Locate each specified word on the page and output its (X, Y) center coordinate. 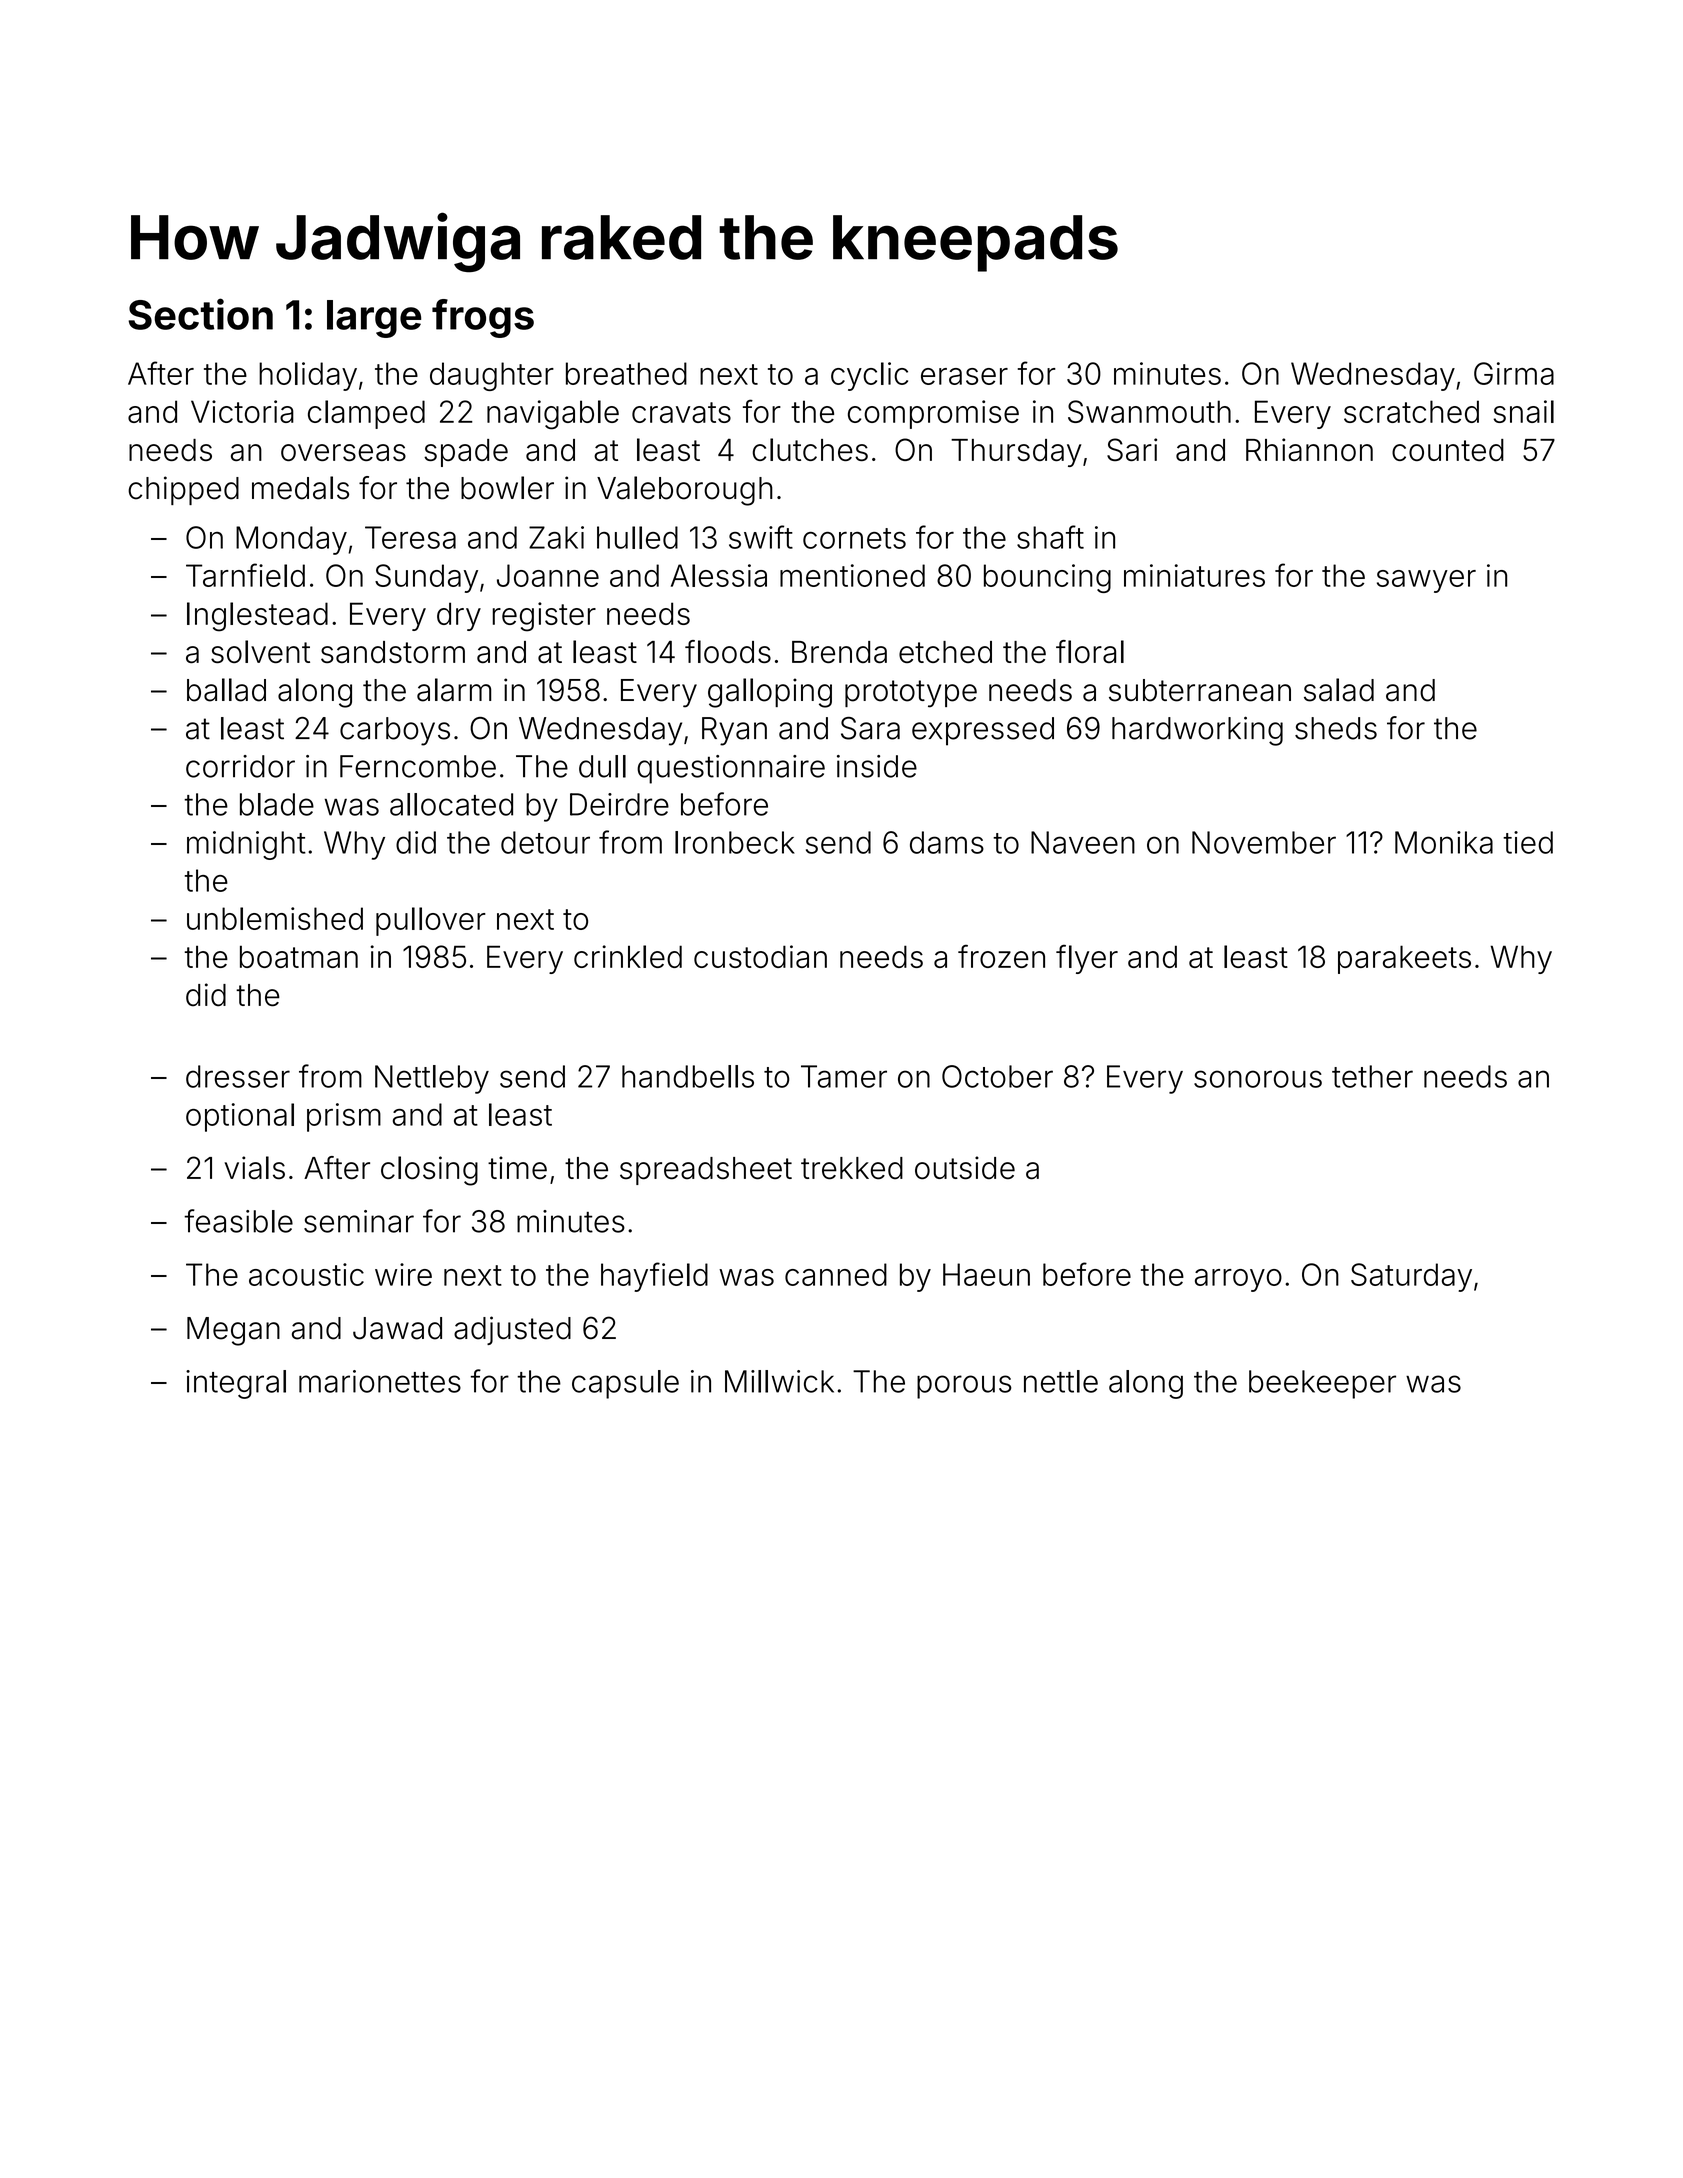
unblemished (275, 918)
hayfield (654, 1277)
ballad (226, 690)
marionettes (380, 1381)
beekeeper (1322, 1384)
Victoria (242, 411)
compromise (933, 414)
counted (1448, 450)
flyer (1087, 959)
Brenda (839, 652)
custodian (760, 956)
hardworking (1197, 731)
